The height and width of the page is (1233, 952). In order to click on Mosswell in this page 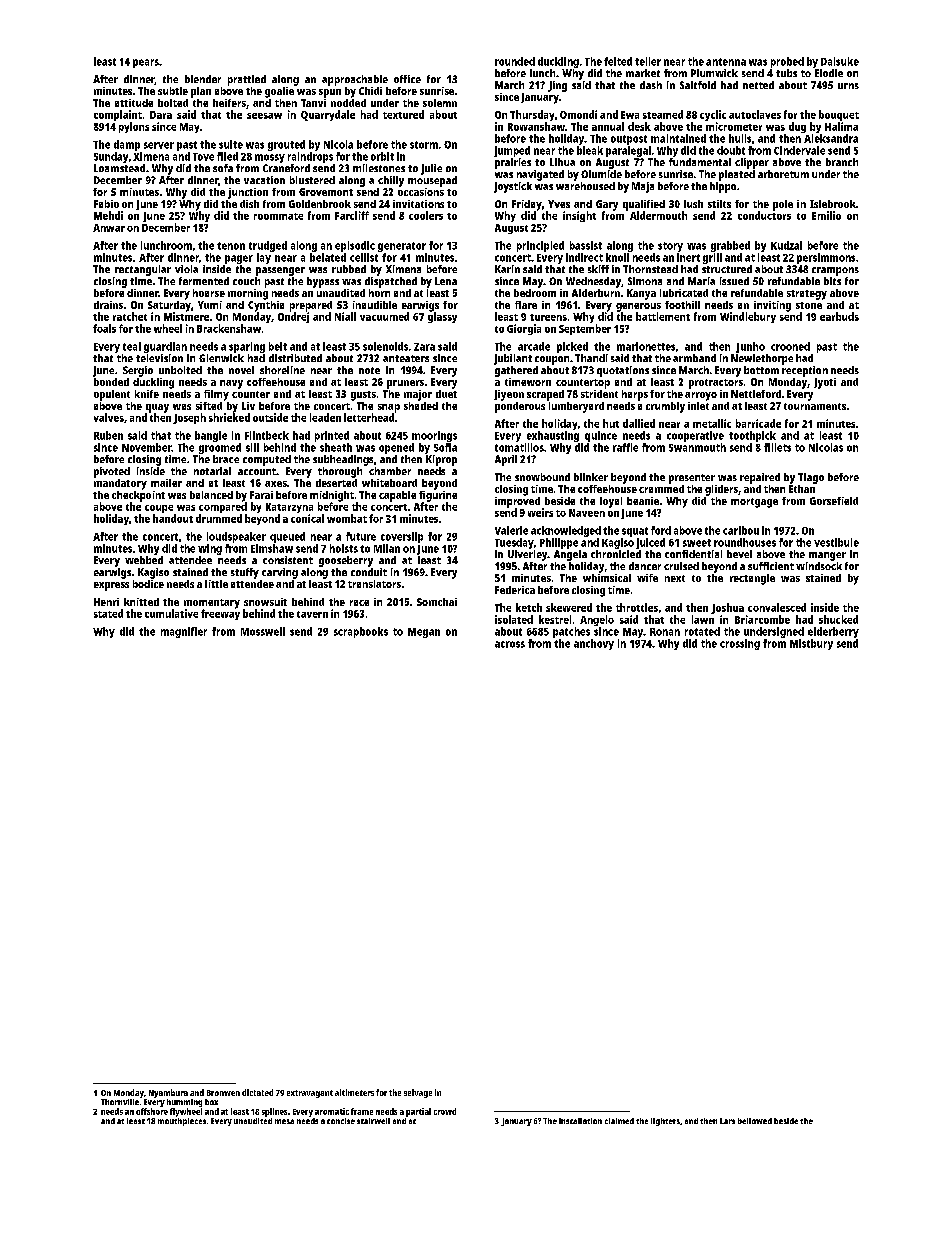, I will do `click(263, 631)`.
